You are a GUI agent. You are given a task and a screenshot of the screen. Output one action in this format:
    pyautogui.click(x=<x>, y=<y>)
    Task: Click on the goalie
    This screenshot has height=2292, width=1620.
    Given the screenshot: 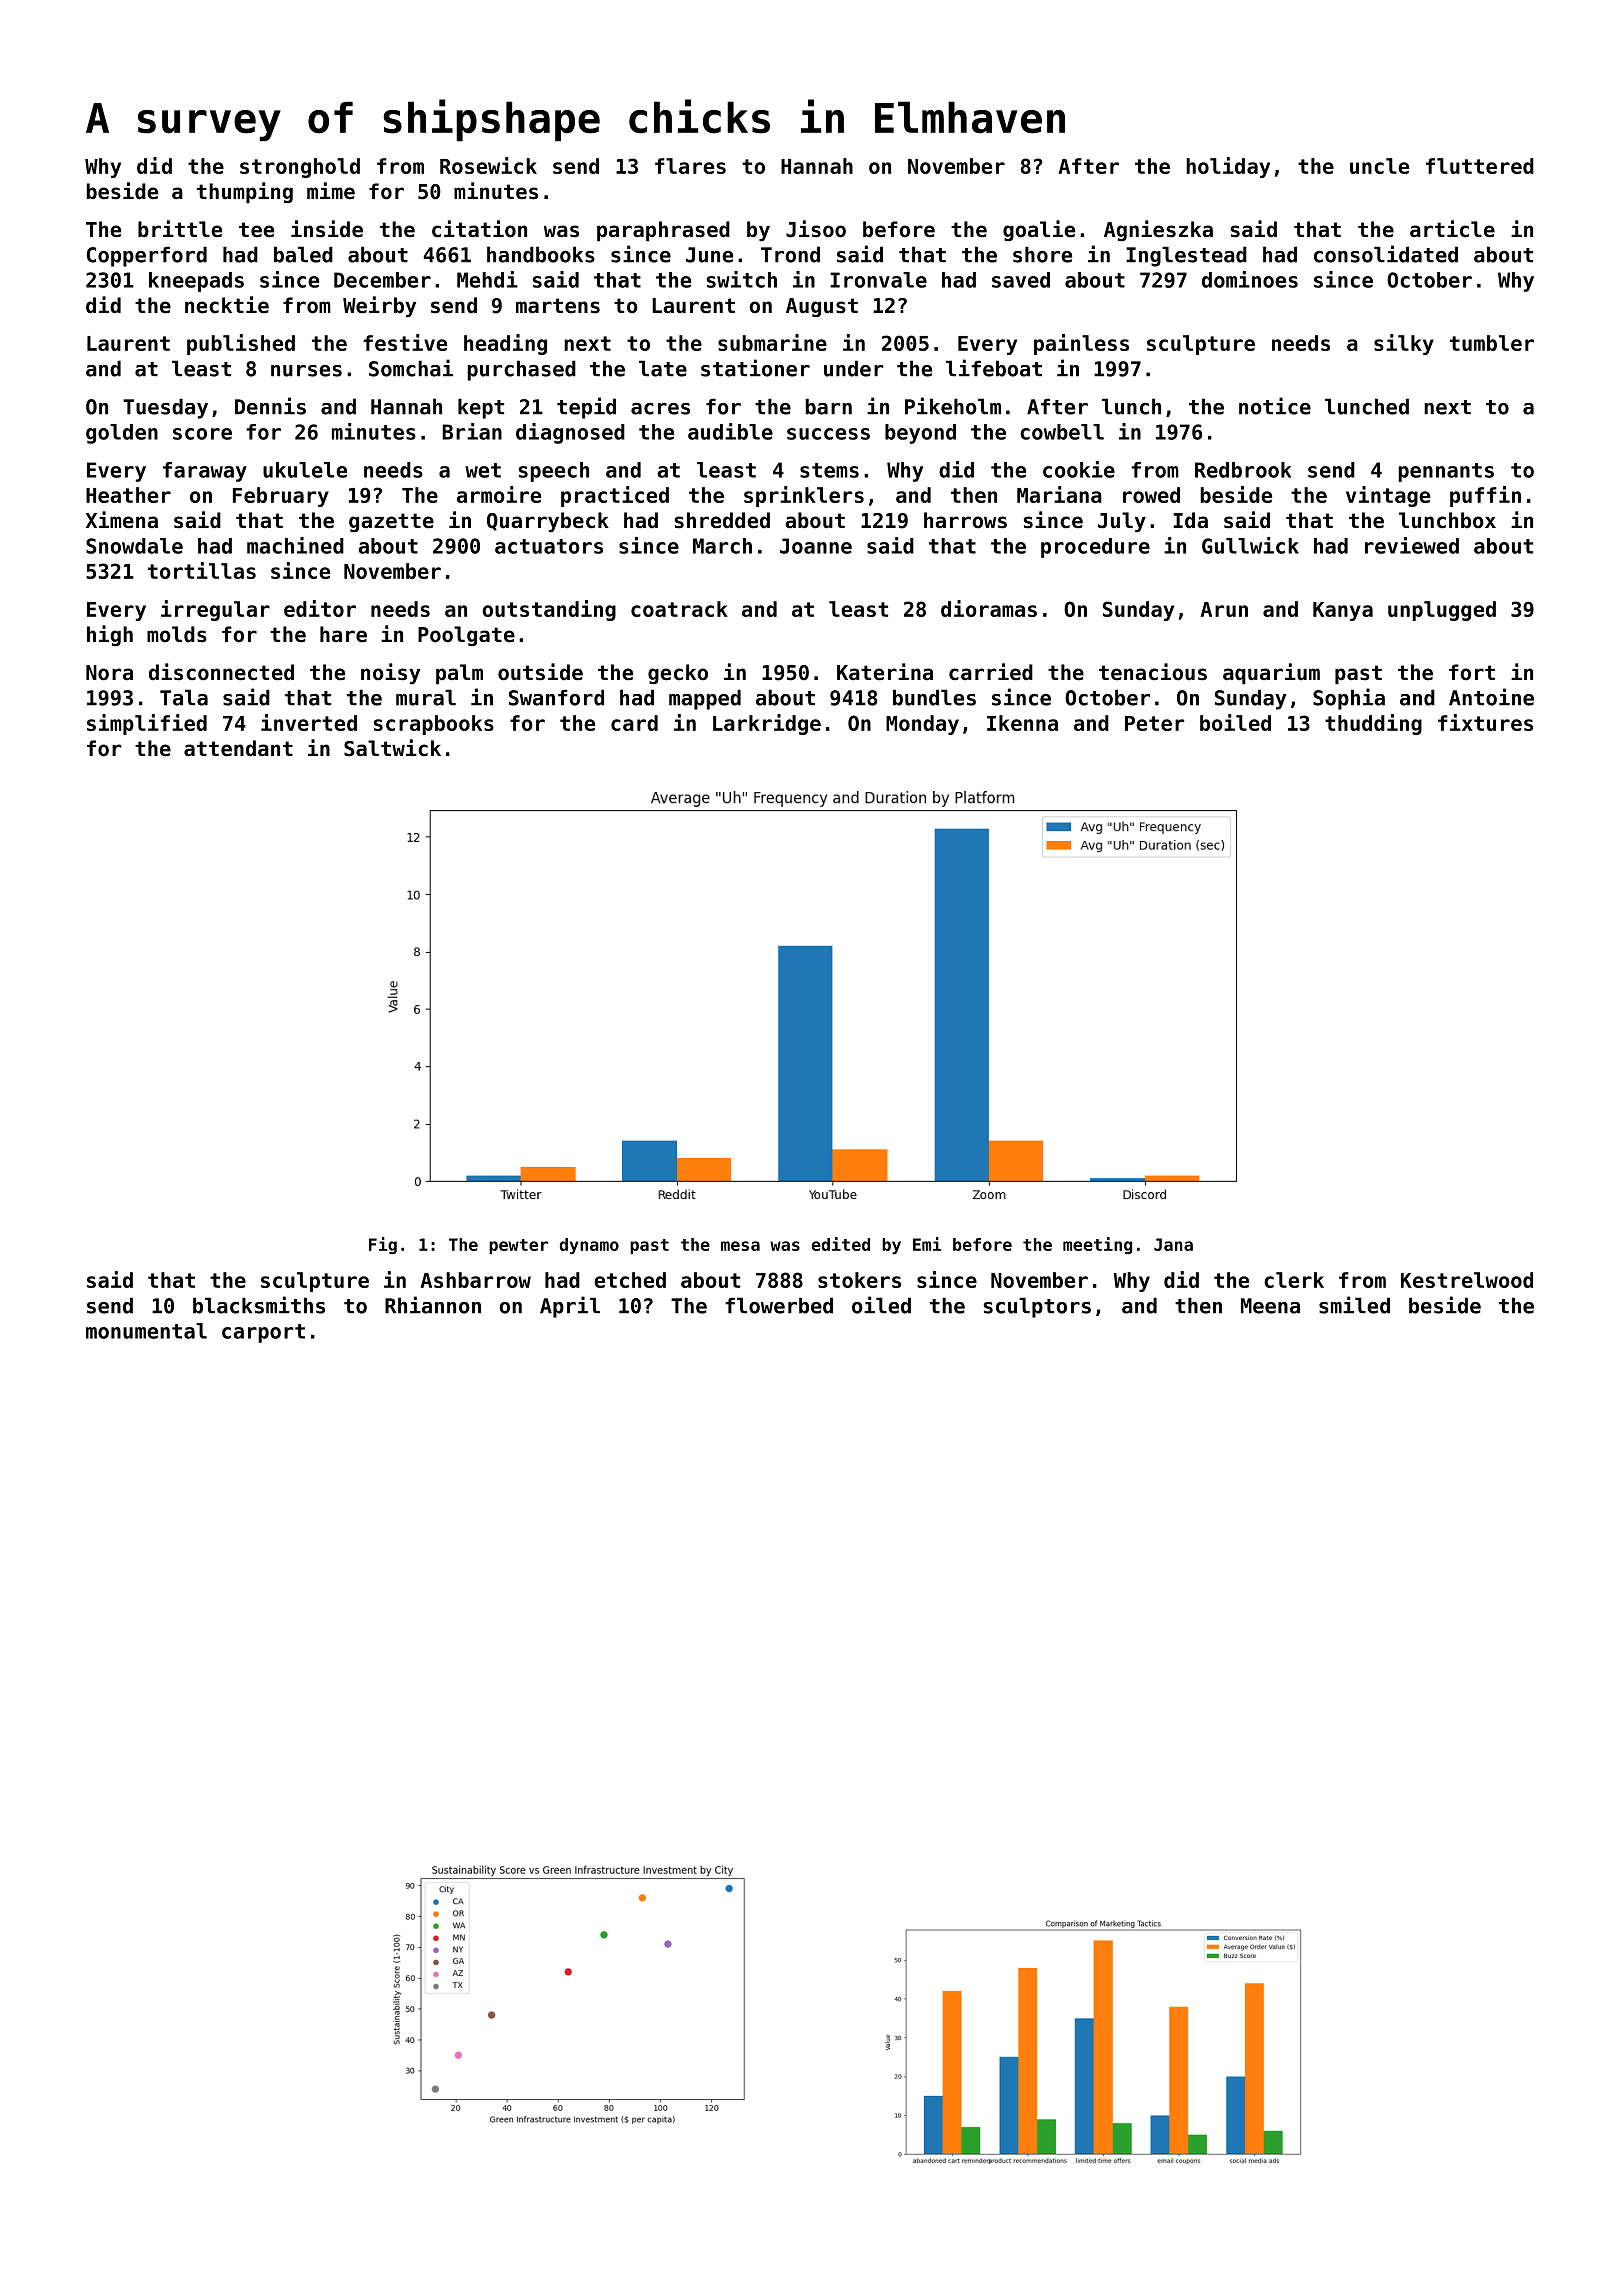 What is the action you would take?
    pyautogui.click(x=1039, y=230)
